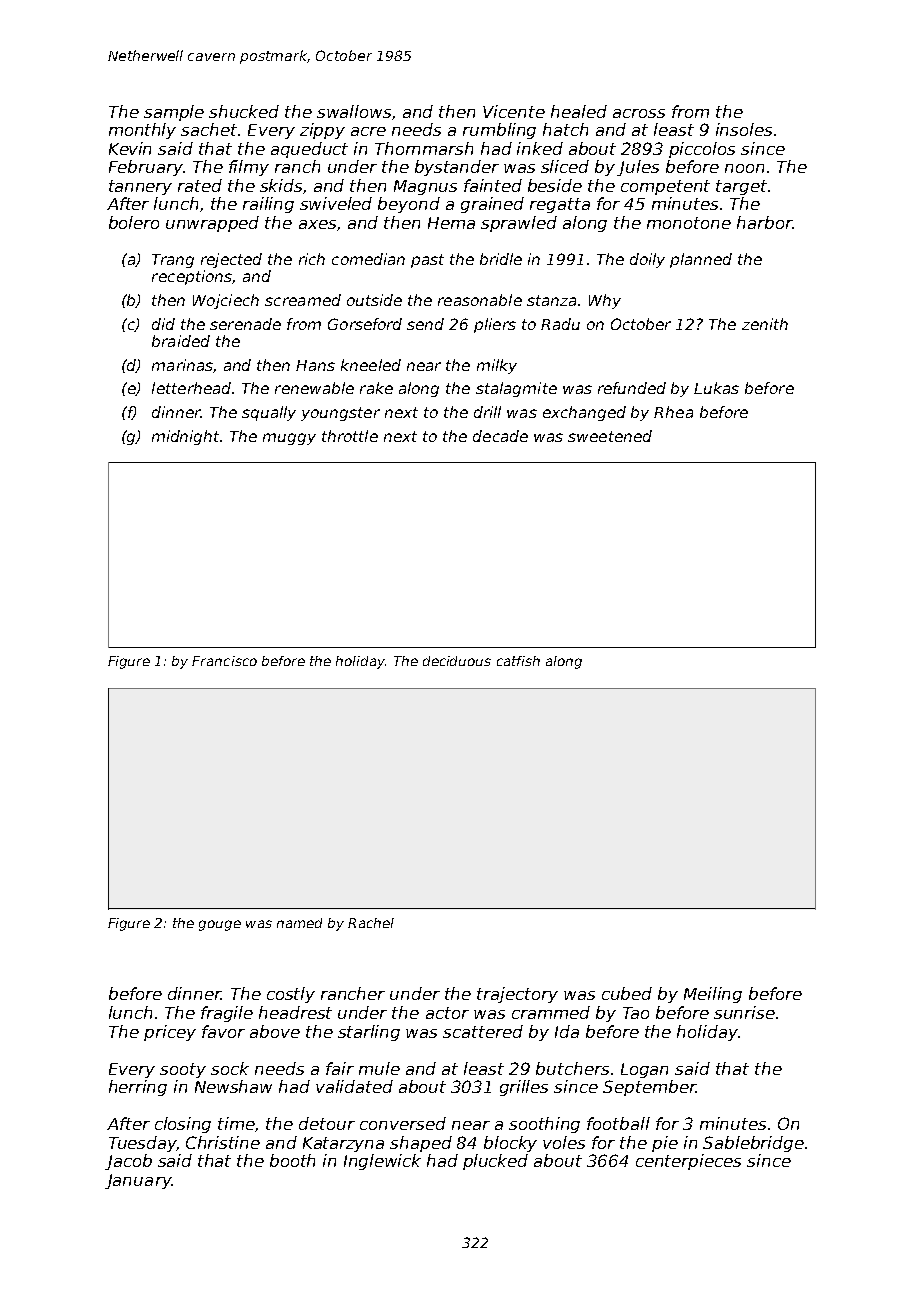 This screenshot has width=924, height=1308. What do you see at coordinates (174, 113) in the screenshot?
I see `sample` at bounding box center [174, 113].
